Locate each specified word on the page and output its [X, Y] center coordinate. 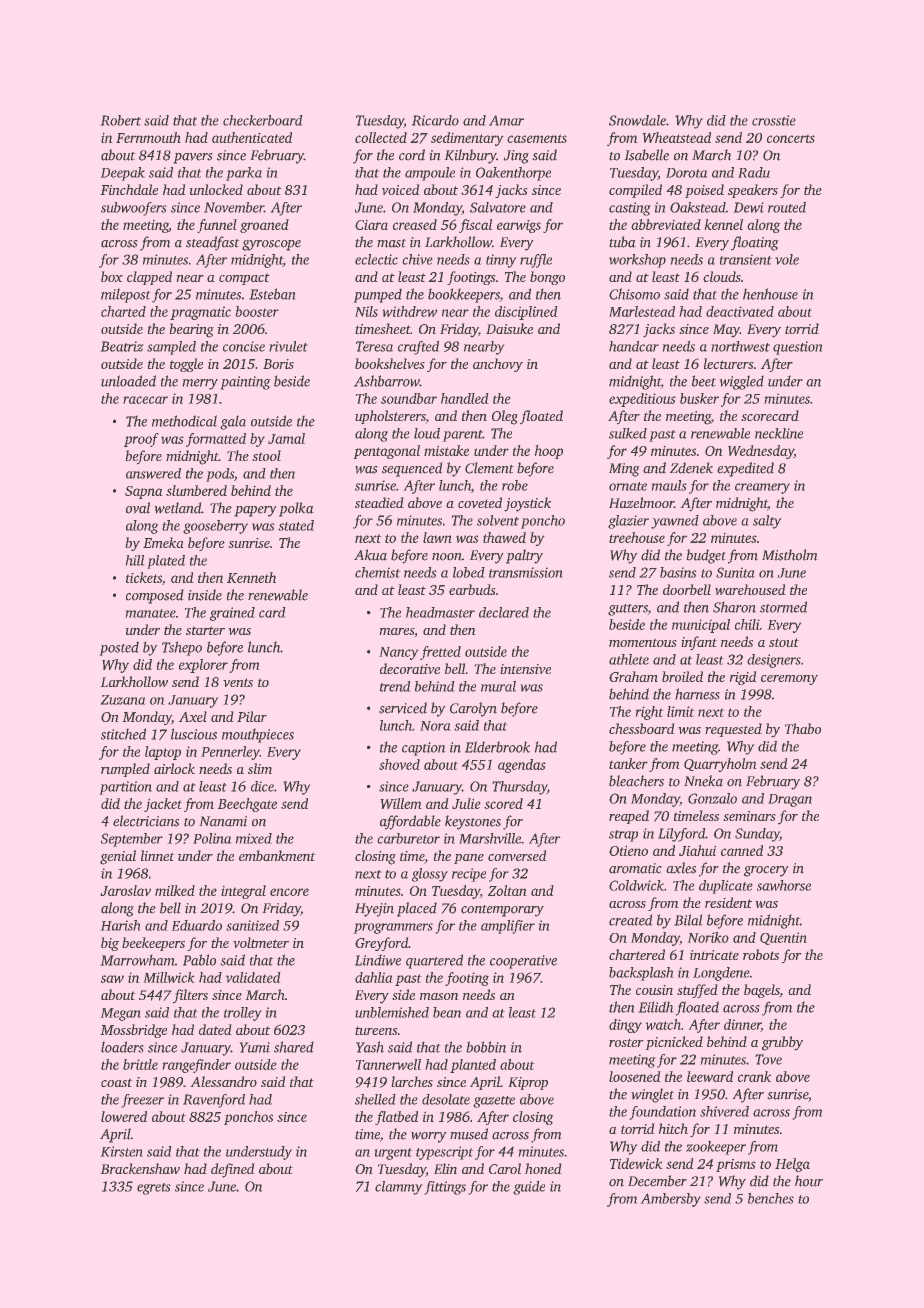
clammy [399, 1188]
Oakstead [698, 207]
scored [503, 803]
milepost [126, 295]
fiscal [476, 226]
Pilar [252, 716]
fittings [445, 1188]
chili [747, 624]
